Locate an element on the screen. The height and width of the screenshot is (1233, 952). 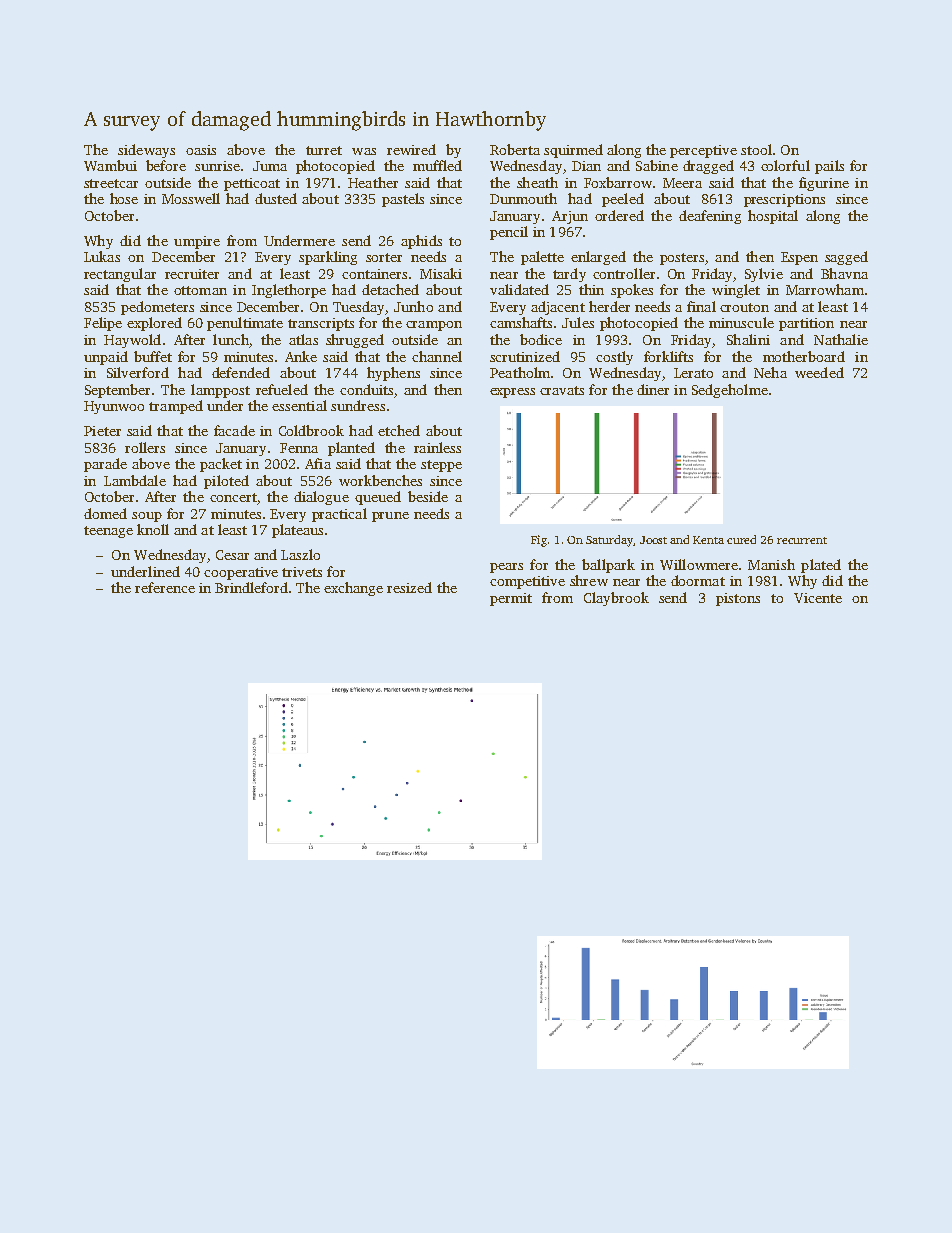
shrugged is located at coordinates (355, 341).
